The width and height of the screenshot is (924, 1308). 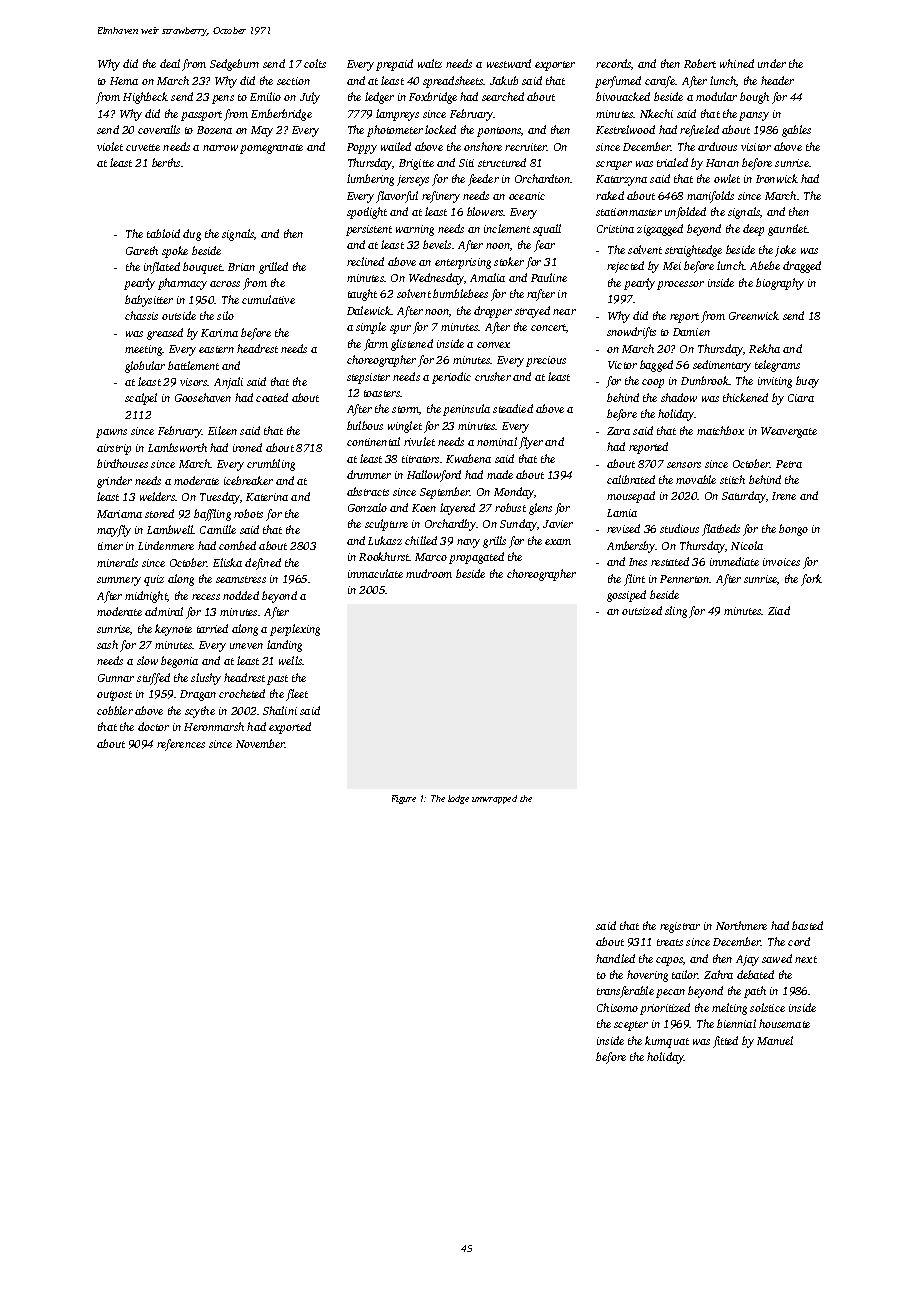 What do you see at coordinates (214, 726) in the screenshot?
I see `Heronmarsh` at bounding box center [214, 726].
